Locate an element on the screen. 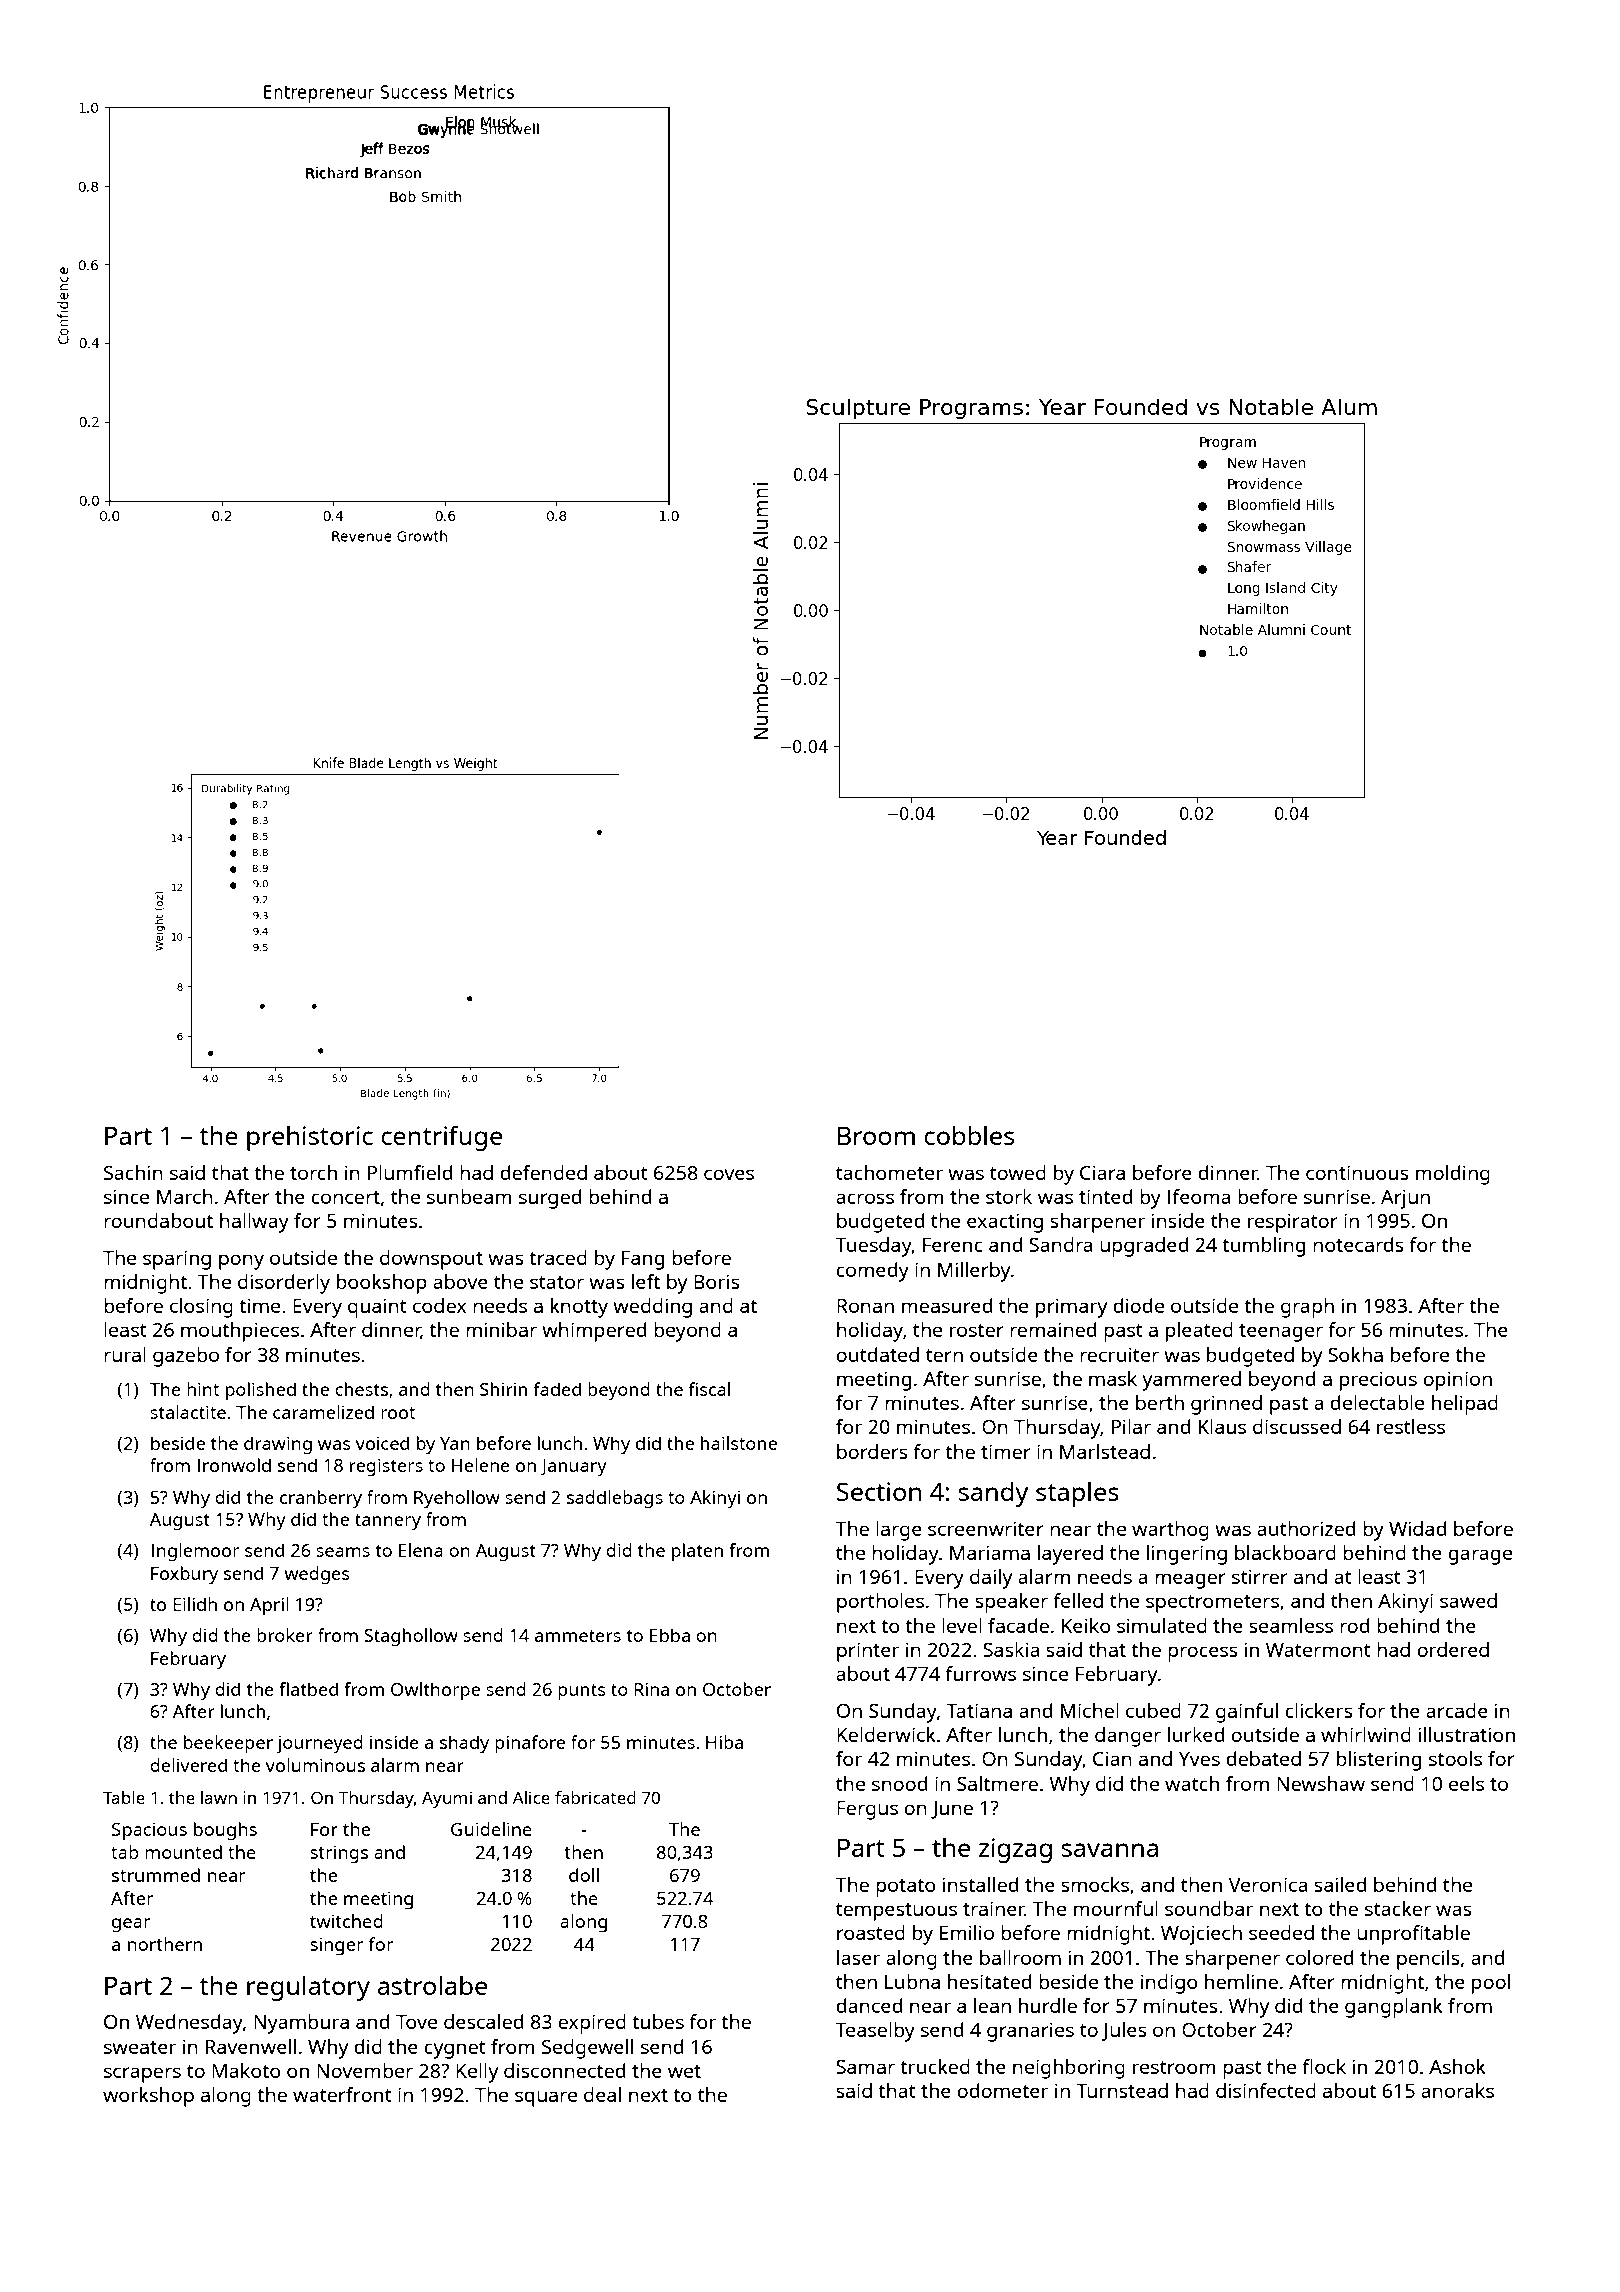 This screenshot has width=1620, height=2292. measured is located at coordinates (947, 1305).
